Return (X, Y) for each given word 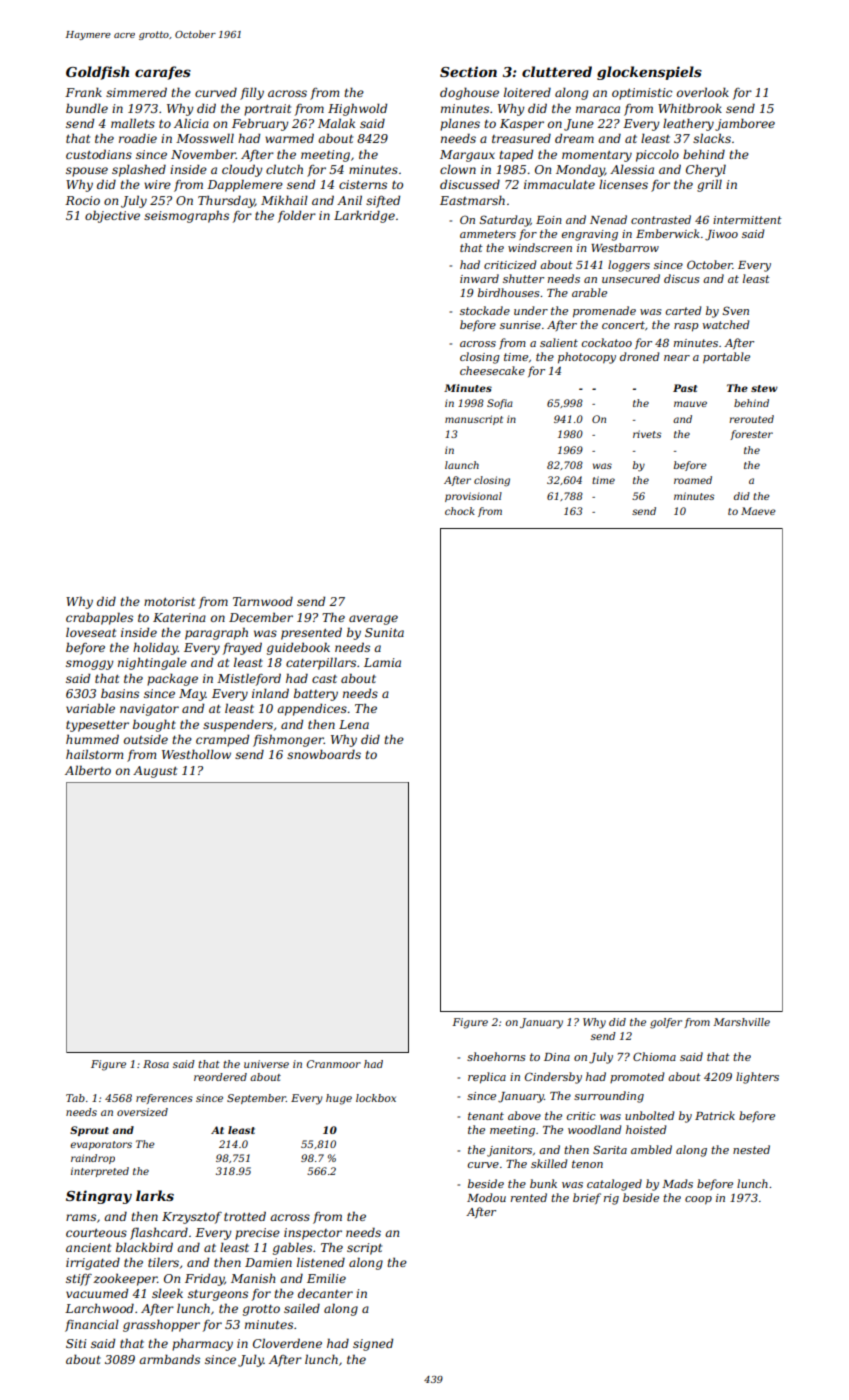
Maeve (758, 511)
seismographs (186, 216)
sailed (302, 1308)
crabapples (99, 618)
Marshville (741, 1022)
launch (462, 465)
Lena (354, 724)
